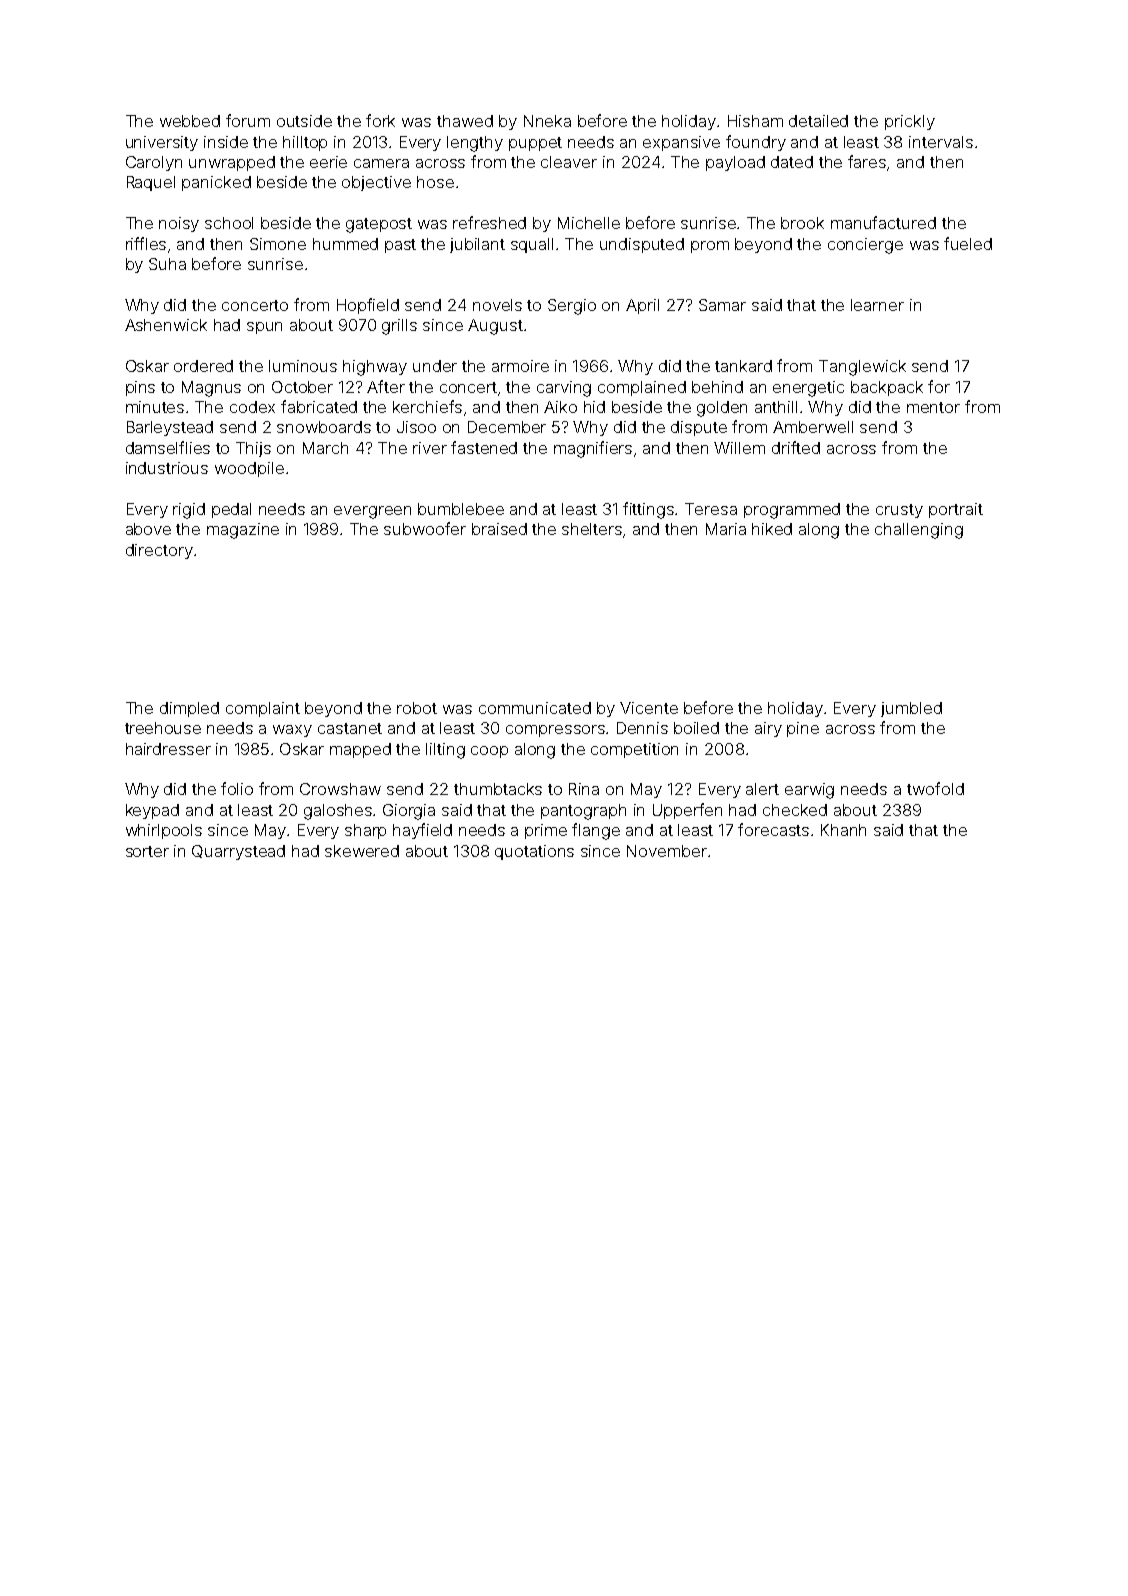  What do you see at coordinates (649, 510) in the screenshot?
I see `fittings` at bounding box center [649, 510].
